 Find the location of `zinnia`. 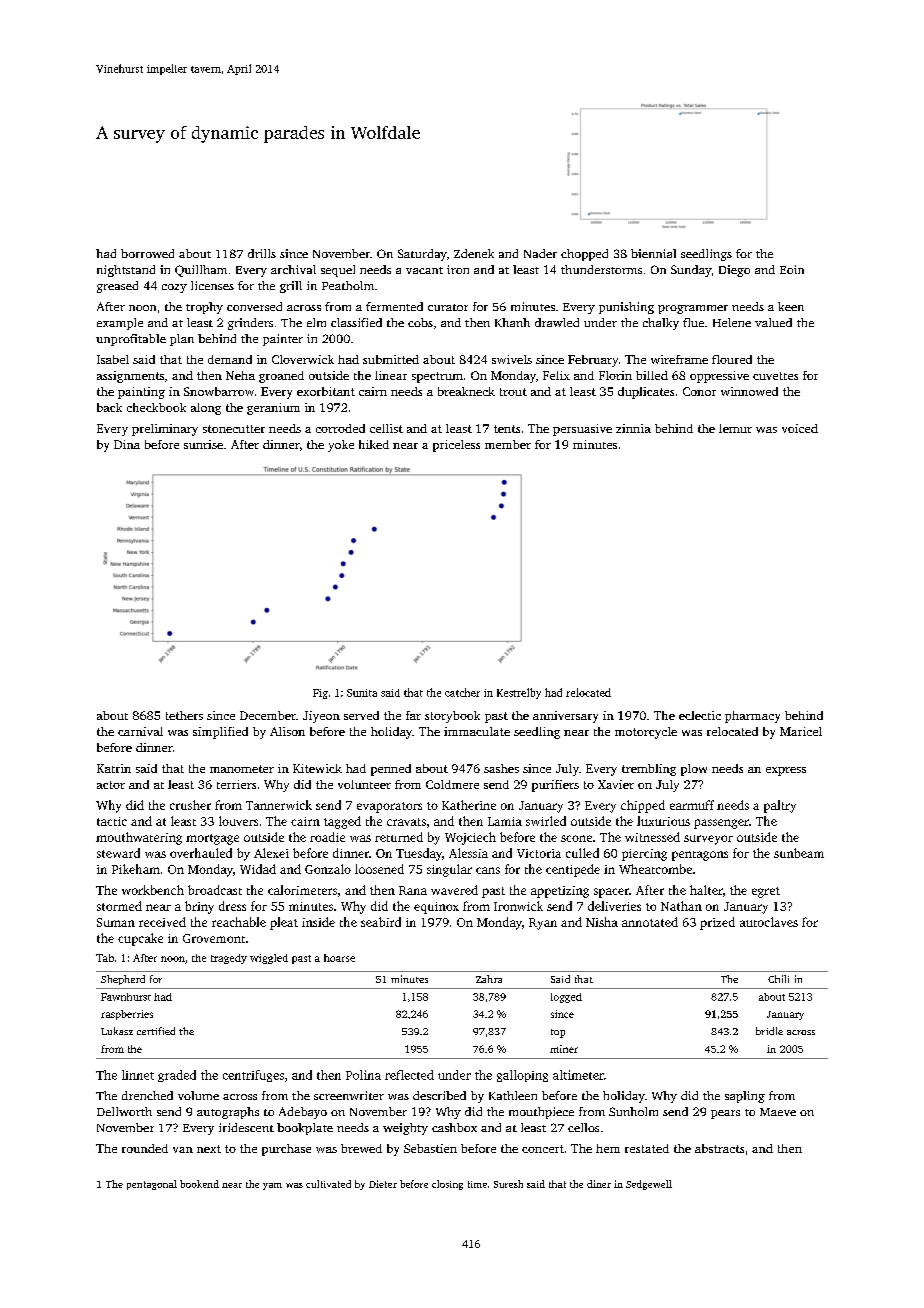

zinnia is located at coordinates (633, 428).
